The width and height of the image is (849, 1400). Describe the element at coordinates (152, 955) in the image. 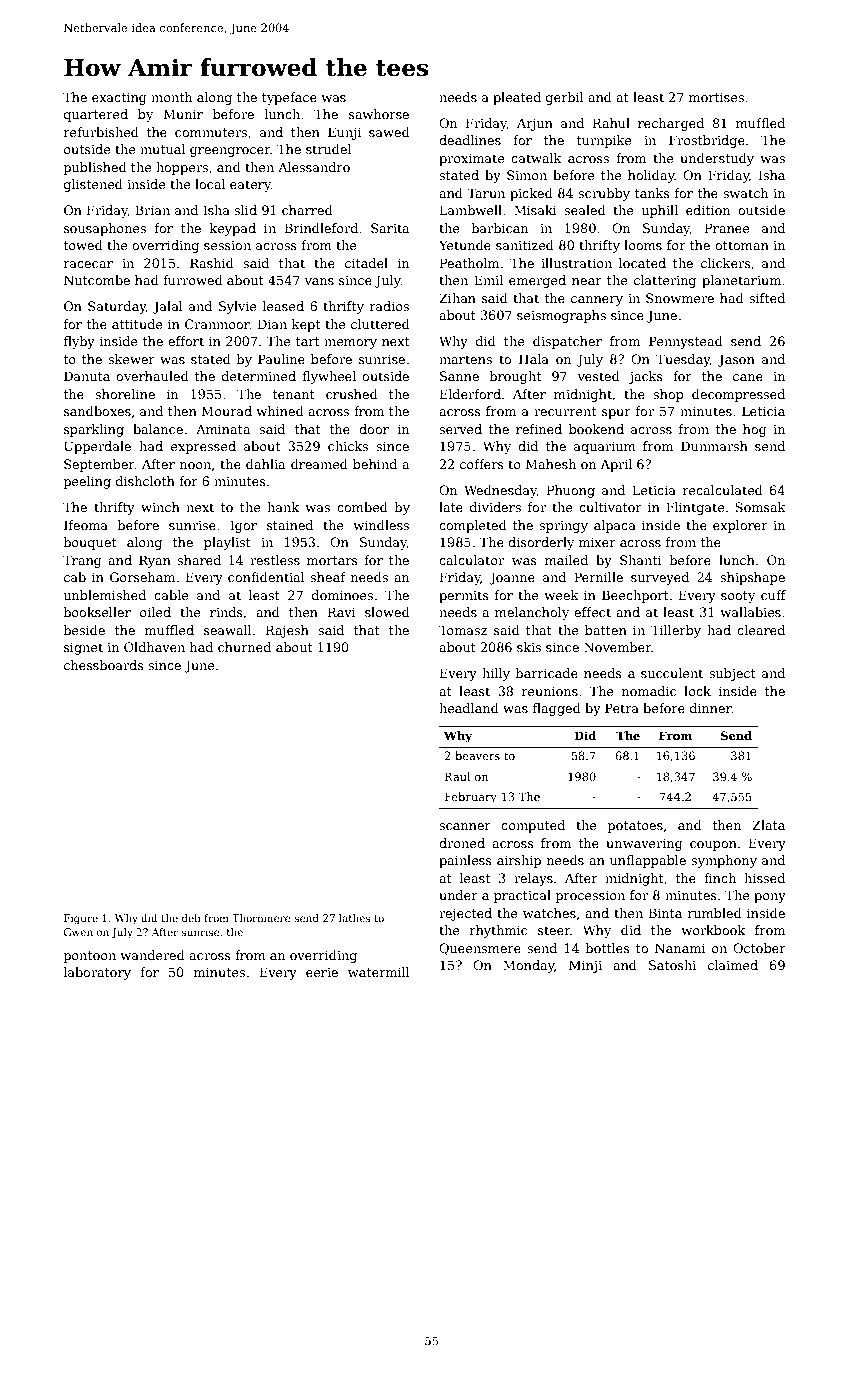

I see `wandered` at that location.
